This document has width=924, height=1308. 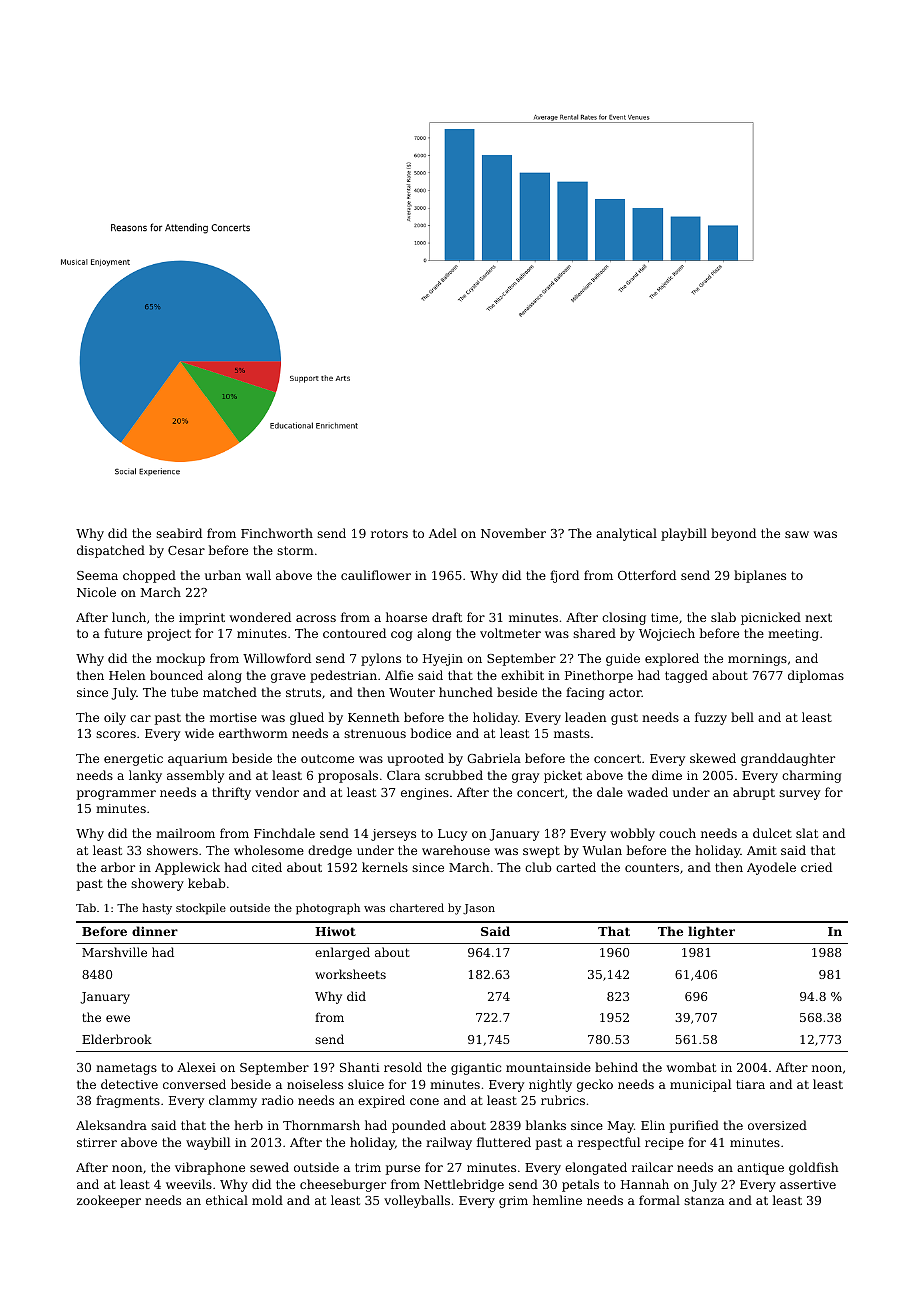 What do you see at coordinates (155, 931) in the document?
I see `dinner` at bounding box center [155, 931].
